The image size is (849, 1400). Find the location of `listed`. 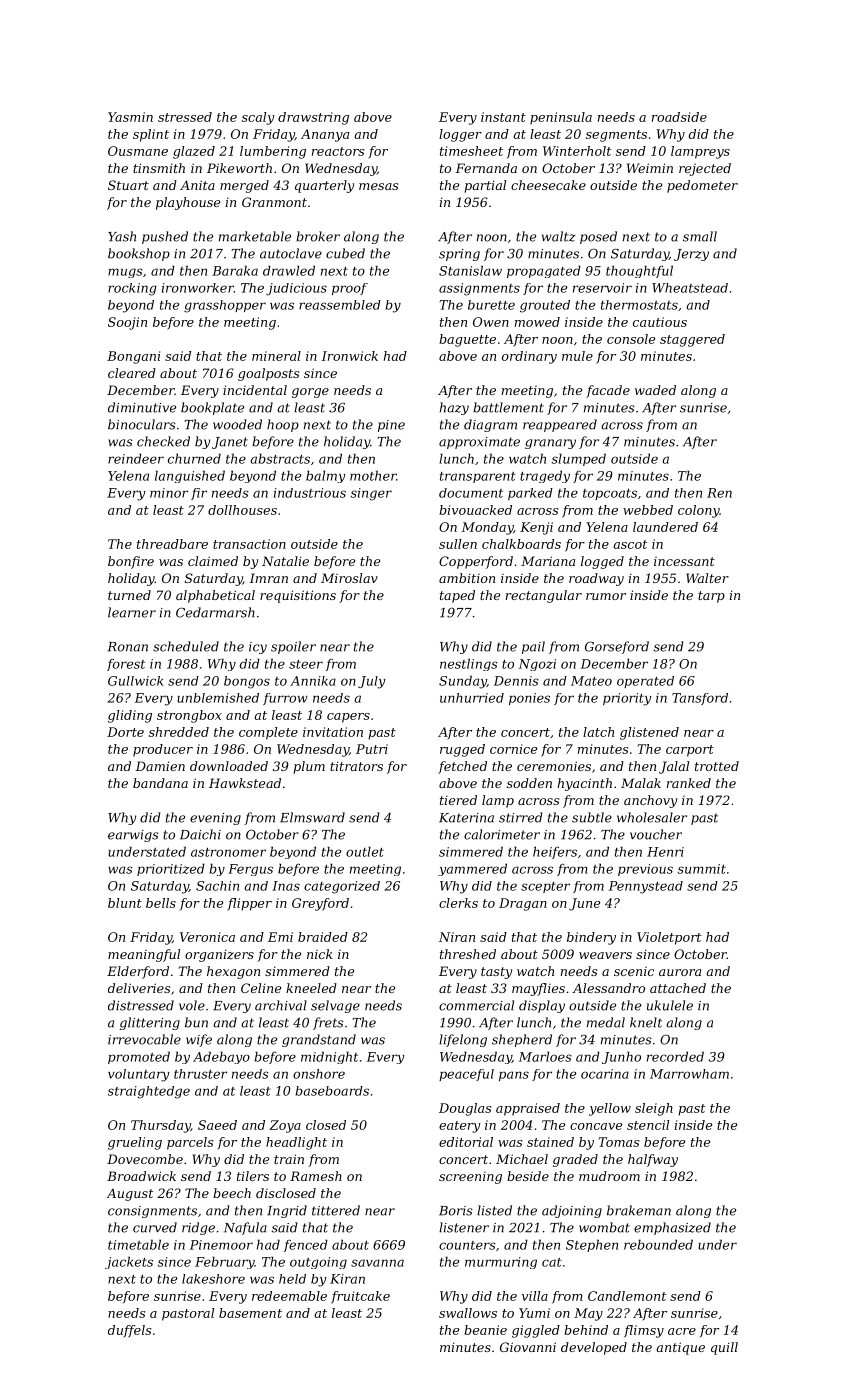

listed is located at coordinates (494, 1210).
